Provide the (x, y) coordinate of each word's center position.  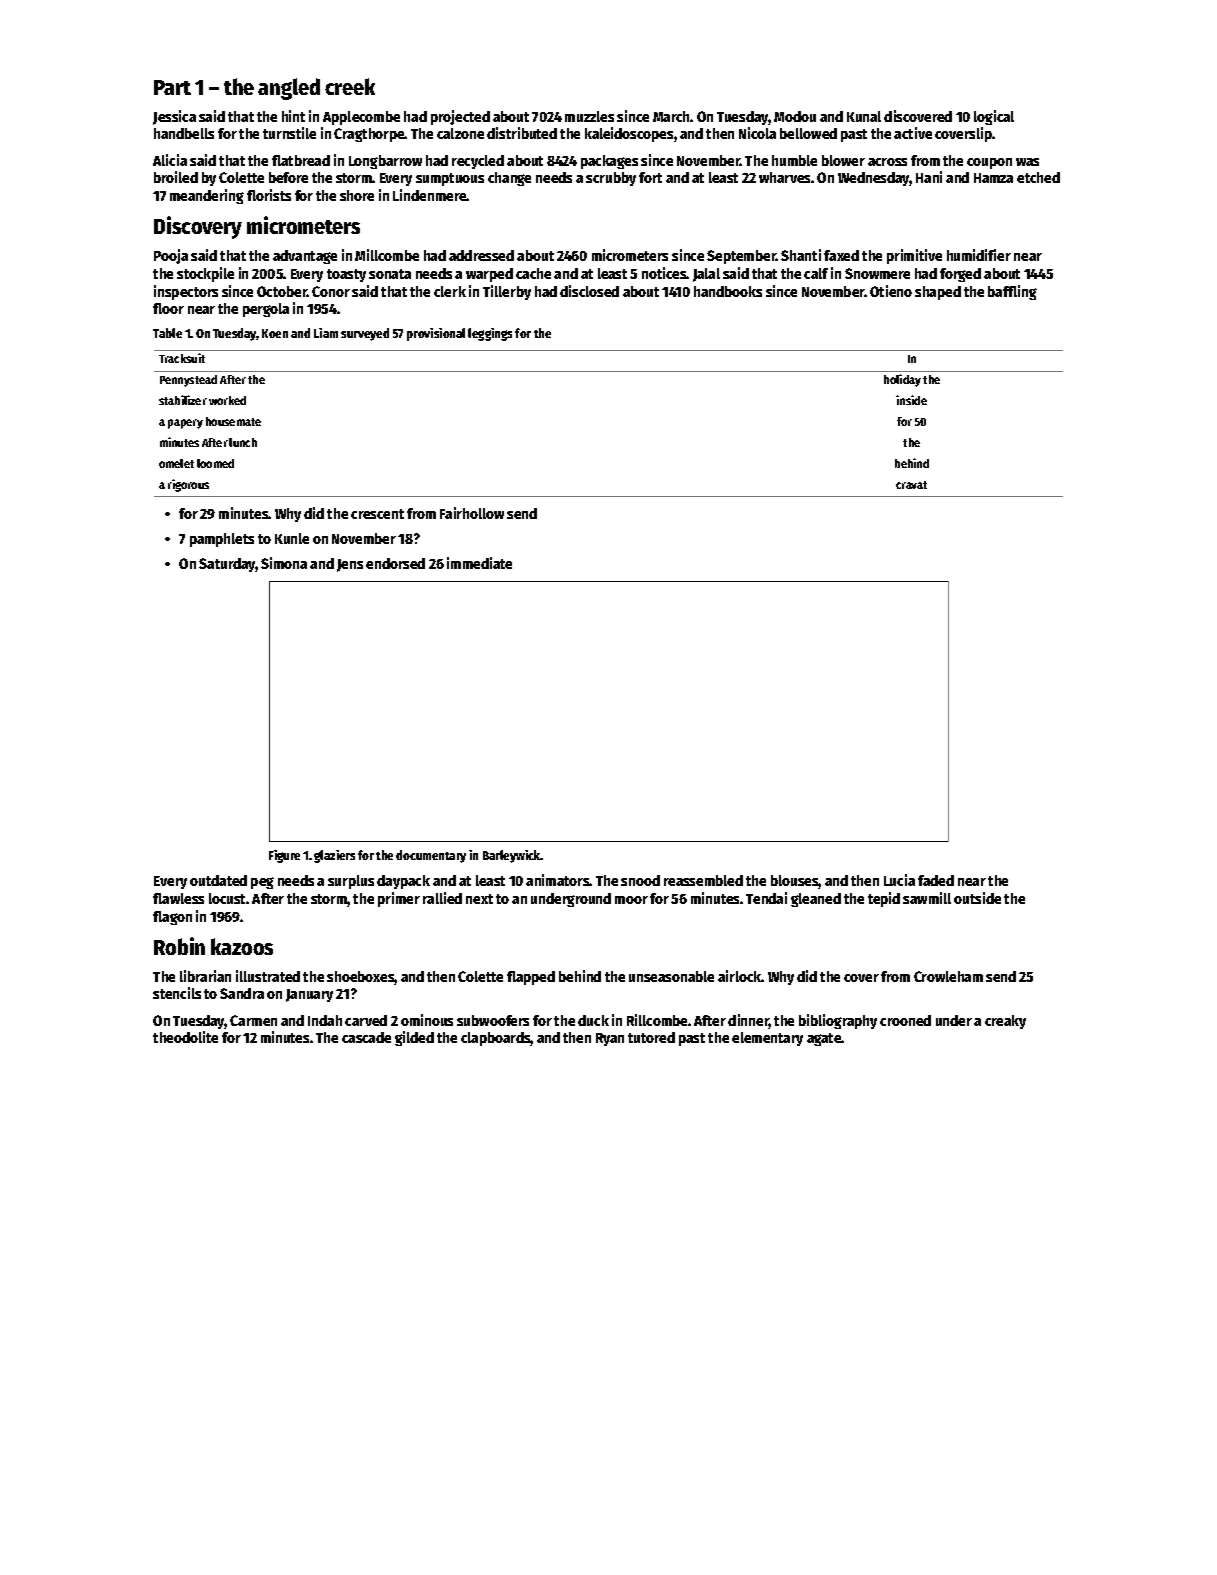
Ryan (610, 1039)
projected (460, 117)
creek (350, 86)
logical (994, 117)
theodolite (185, 1037)
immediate (479, 563)
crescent (377, 514)
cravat (911, 485)
